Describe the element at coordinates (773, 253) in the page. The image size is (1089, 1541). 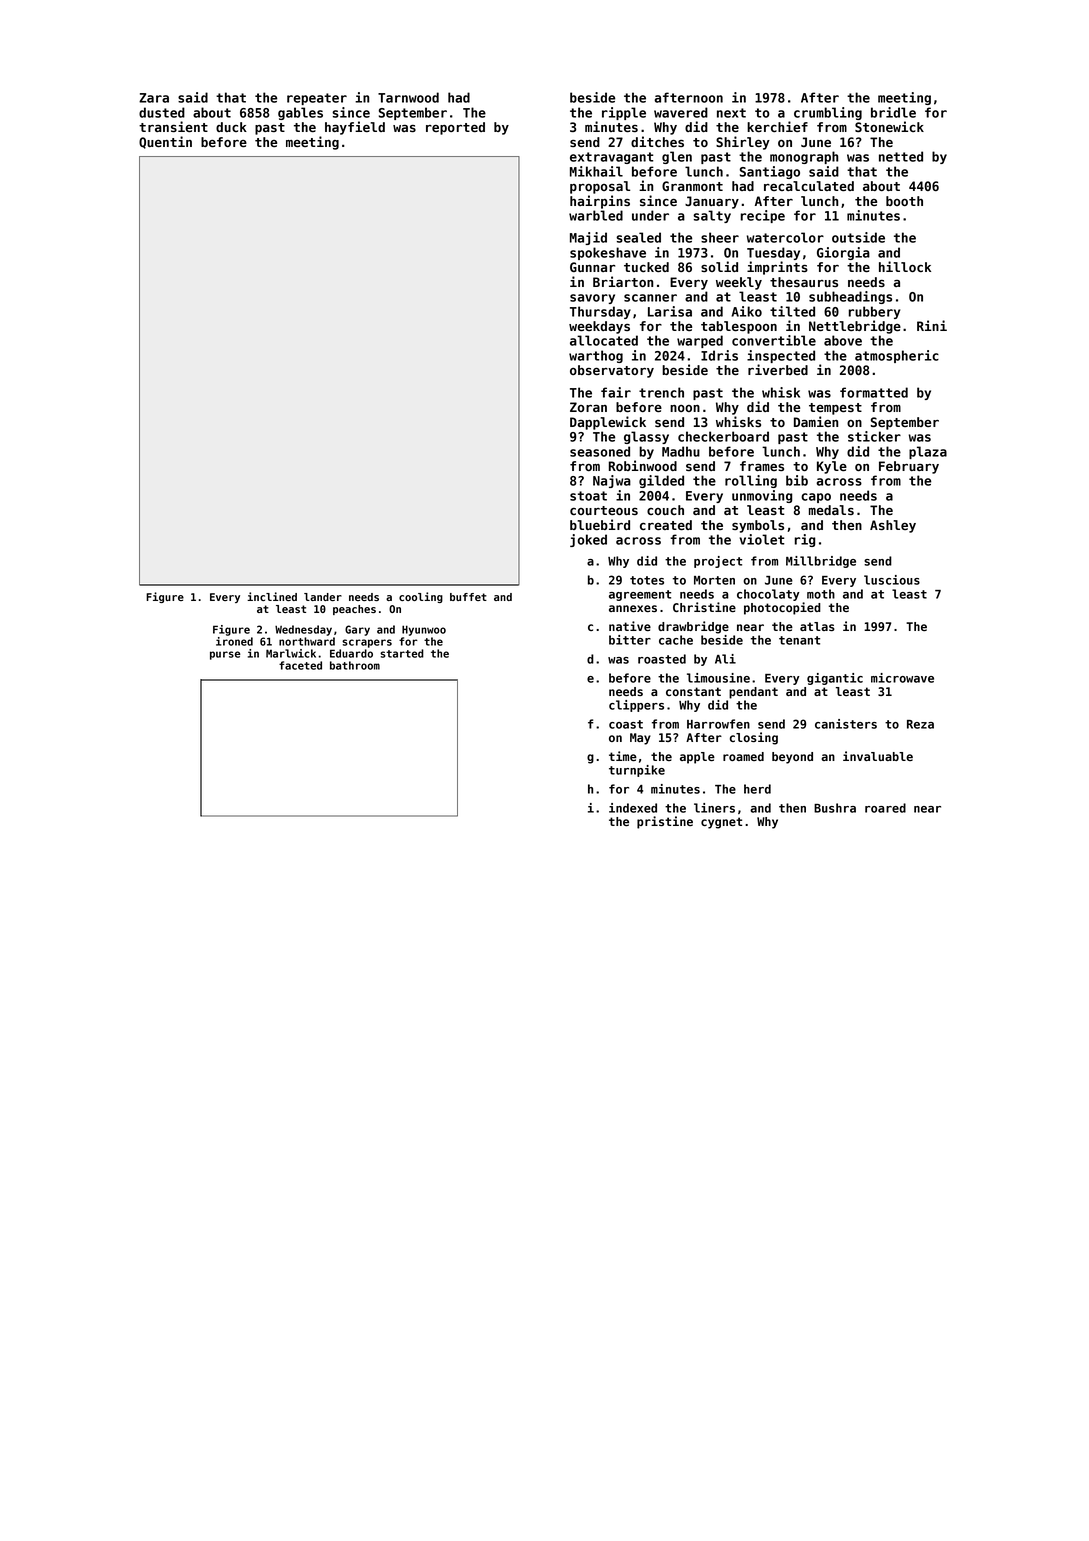
I see `Tuesday` at that location.
